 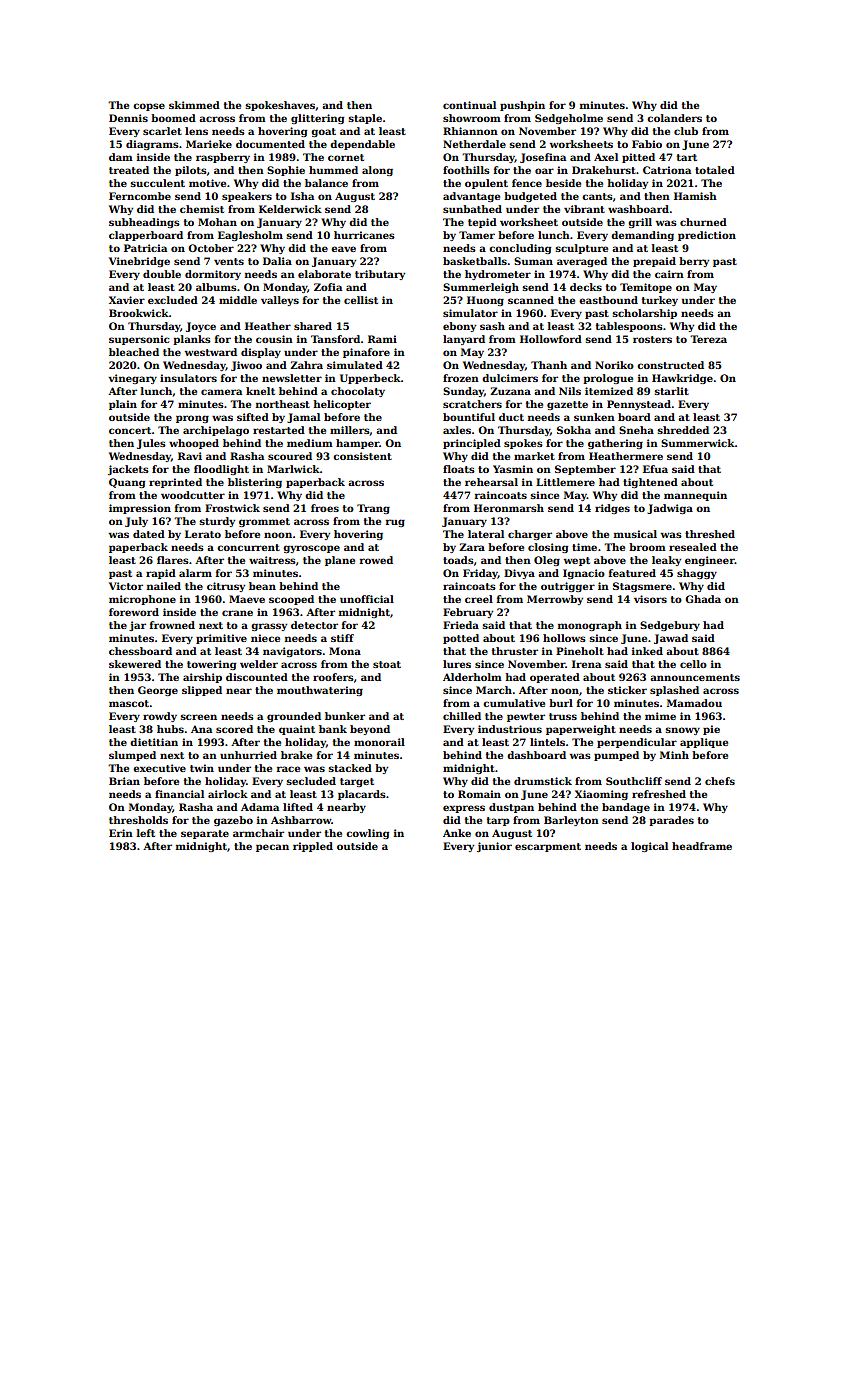 I want to click on colanders, so click(x=674, y=118).
